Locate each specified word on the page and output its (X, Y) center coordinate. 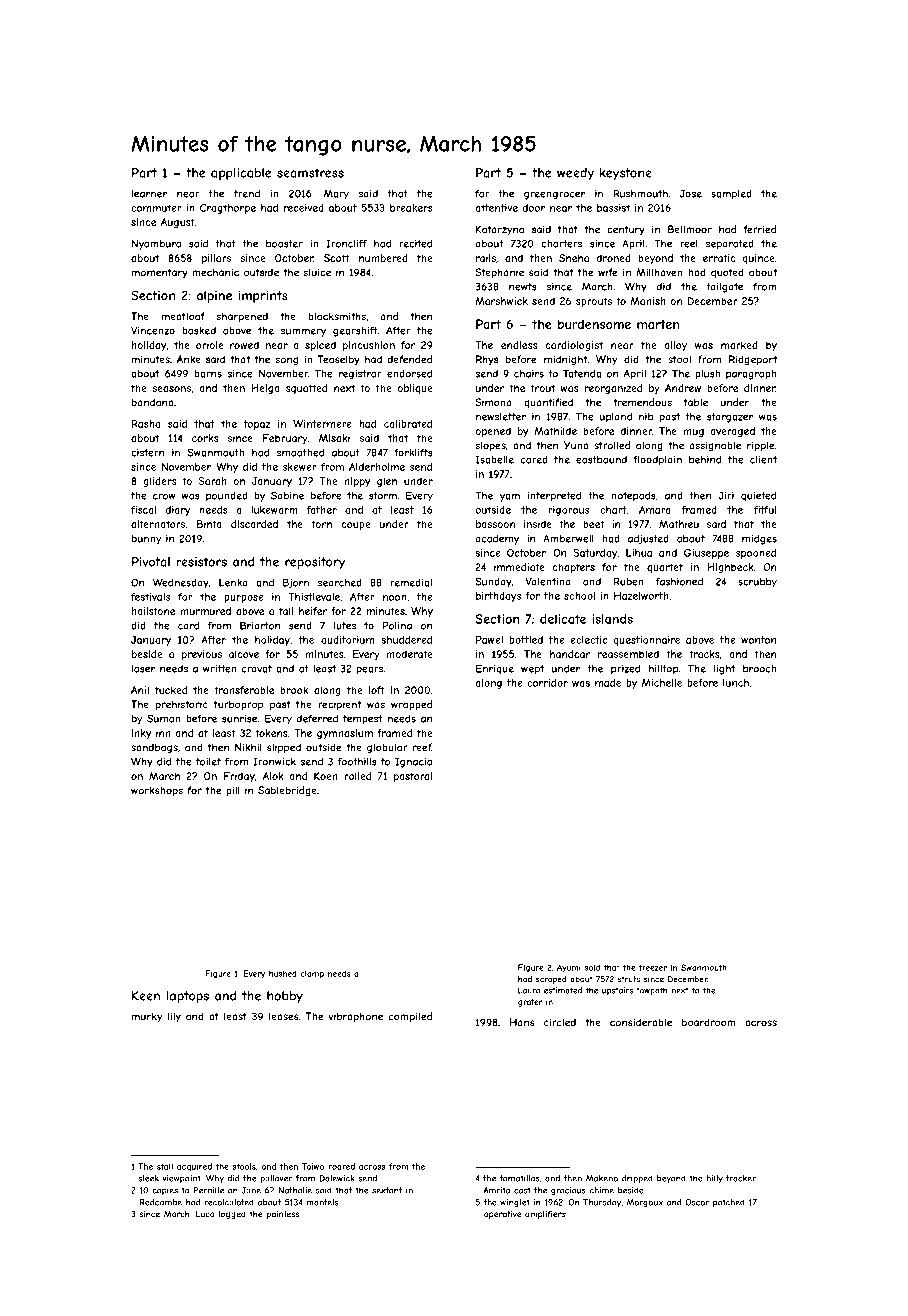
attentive (496, 208)
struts (629, 979)
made (608, 683)
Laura (529, 990)
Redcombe (161, 1202)
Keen (146, 996)
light (724, 670)
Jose (691, 193)
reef (422, 747)
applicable (241, 174)
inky (141, 734)
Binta (209, 524)
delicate (563, 619)
